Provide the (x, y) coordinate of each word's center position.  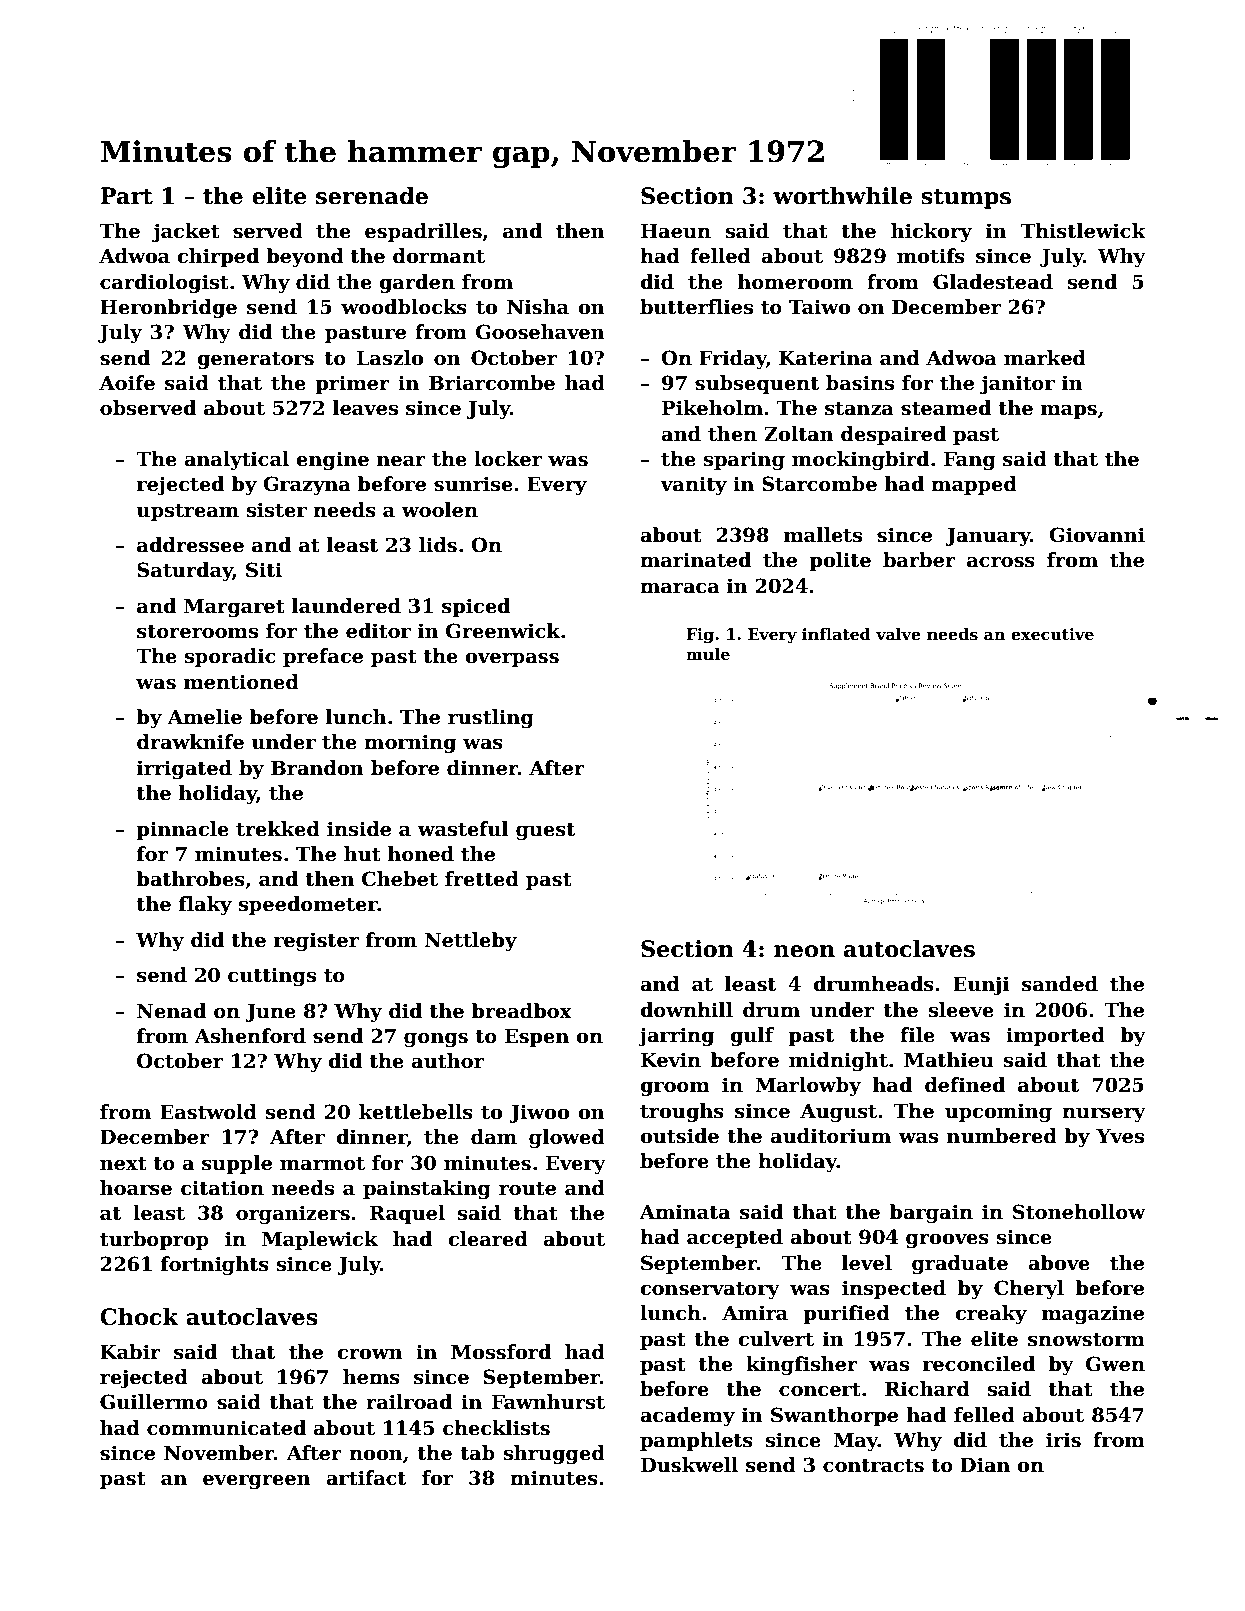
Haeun (676, 231)
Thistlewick (1083, 231)
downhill (686, 1010)
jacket (186, 232)
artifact (366, 1478)
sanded (1060, 984)
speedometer (308, 905)
